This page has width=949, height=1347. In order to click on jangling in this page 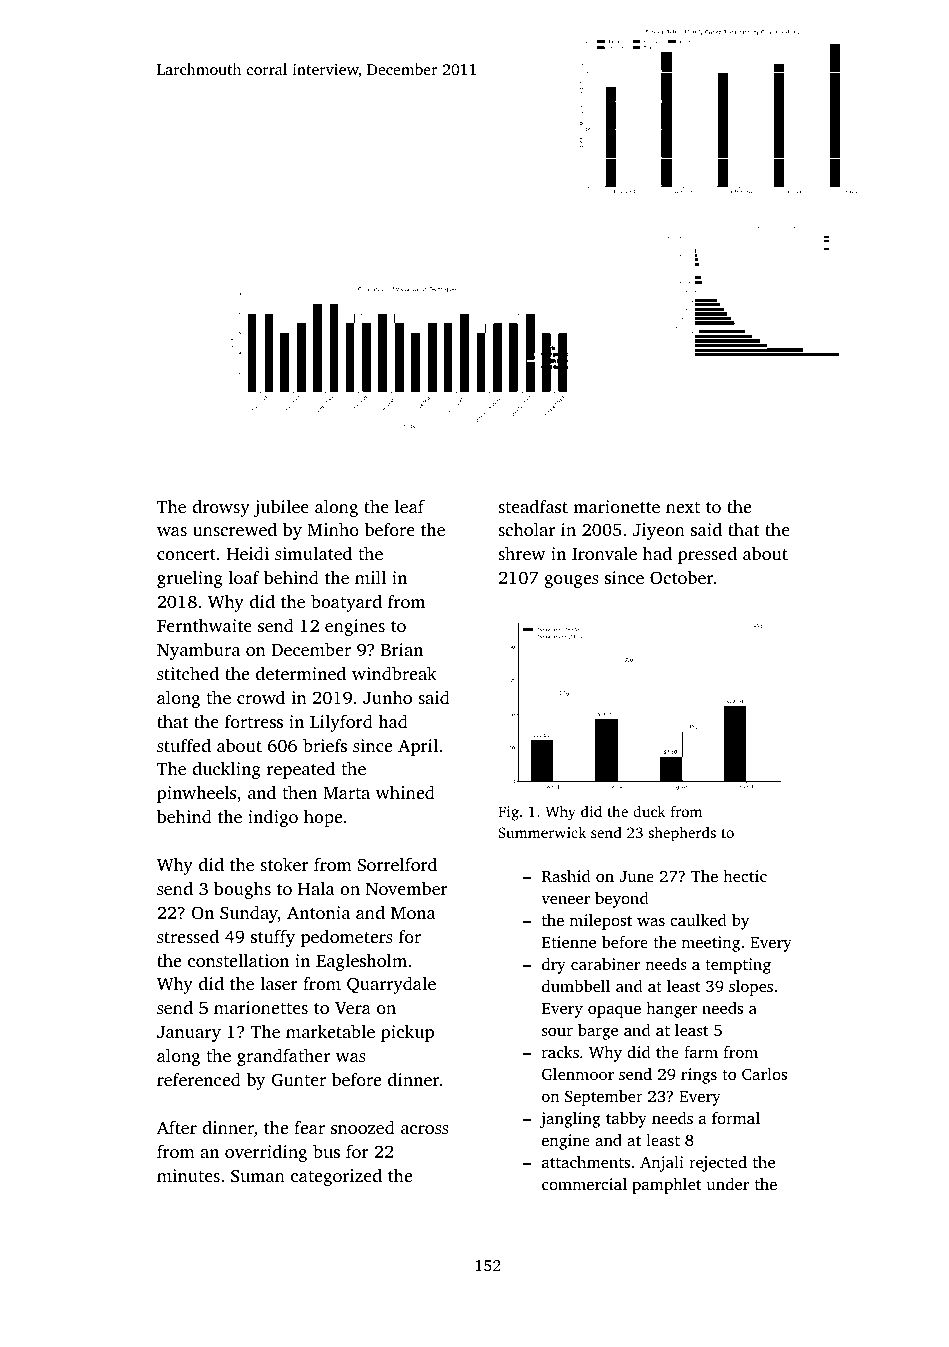, I will do `click(570, 1119)`.
